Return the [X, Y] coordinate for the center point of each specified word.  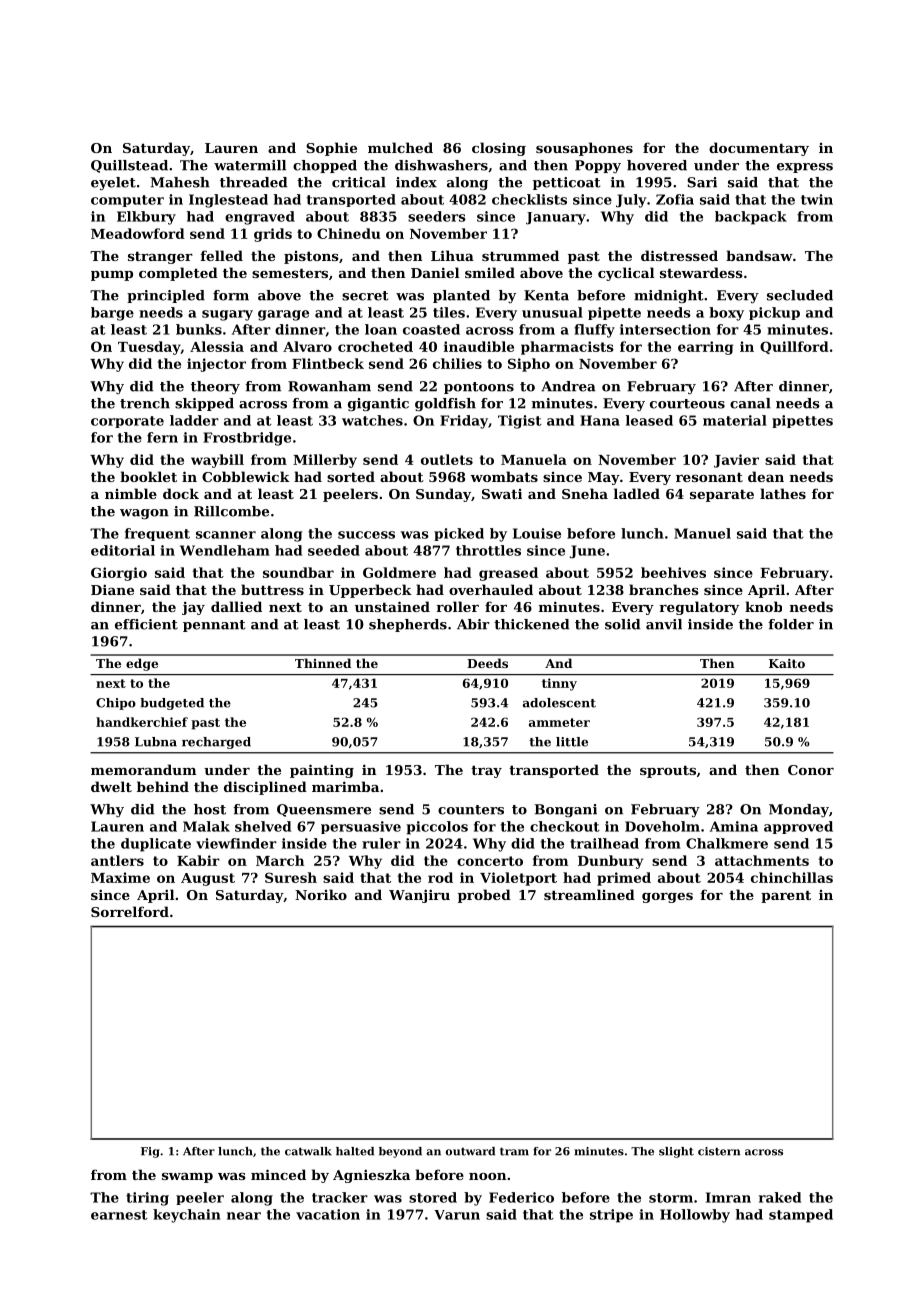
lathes [783, 493]
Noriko [321, 894]
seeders [437, 216]
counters [471, 810]
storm [671, 1198]
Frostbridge [247, 439]
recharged [216, 743]
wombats [504, 476]
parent [786, 896]
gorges [667, 898]
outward [470, 1151]
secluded [800, 295]
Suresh [291, 877]
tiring [147, 1199]
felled [222, 255]
